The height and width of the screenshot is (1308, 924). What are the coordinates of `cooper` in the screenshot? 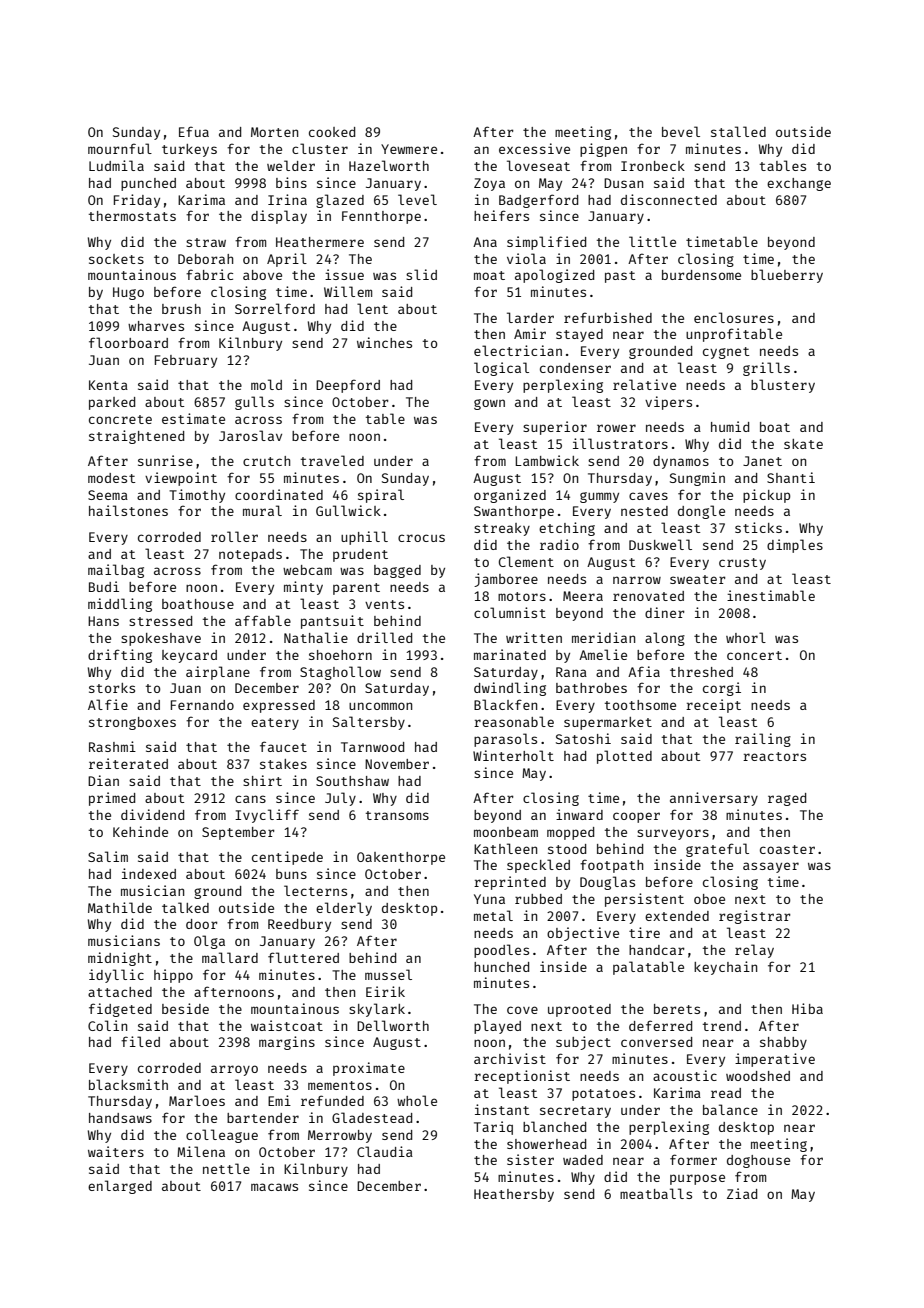 It's located at (636, 817).
